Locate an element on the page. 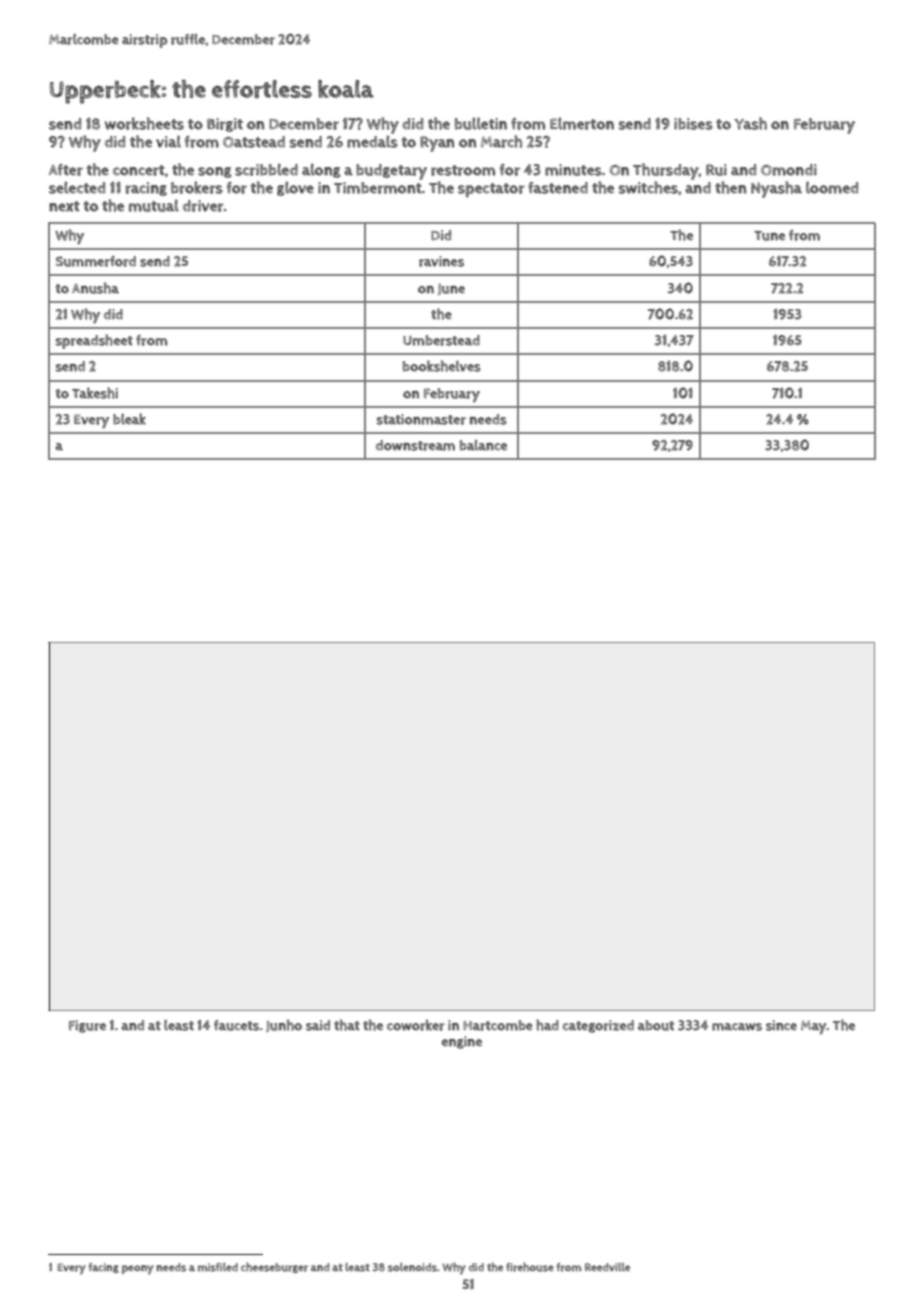 The height and width of the image is (1308, 924). Figure is located at coordinates (87, 1026).
